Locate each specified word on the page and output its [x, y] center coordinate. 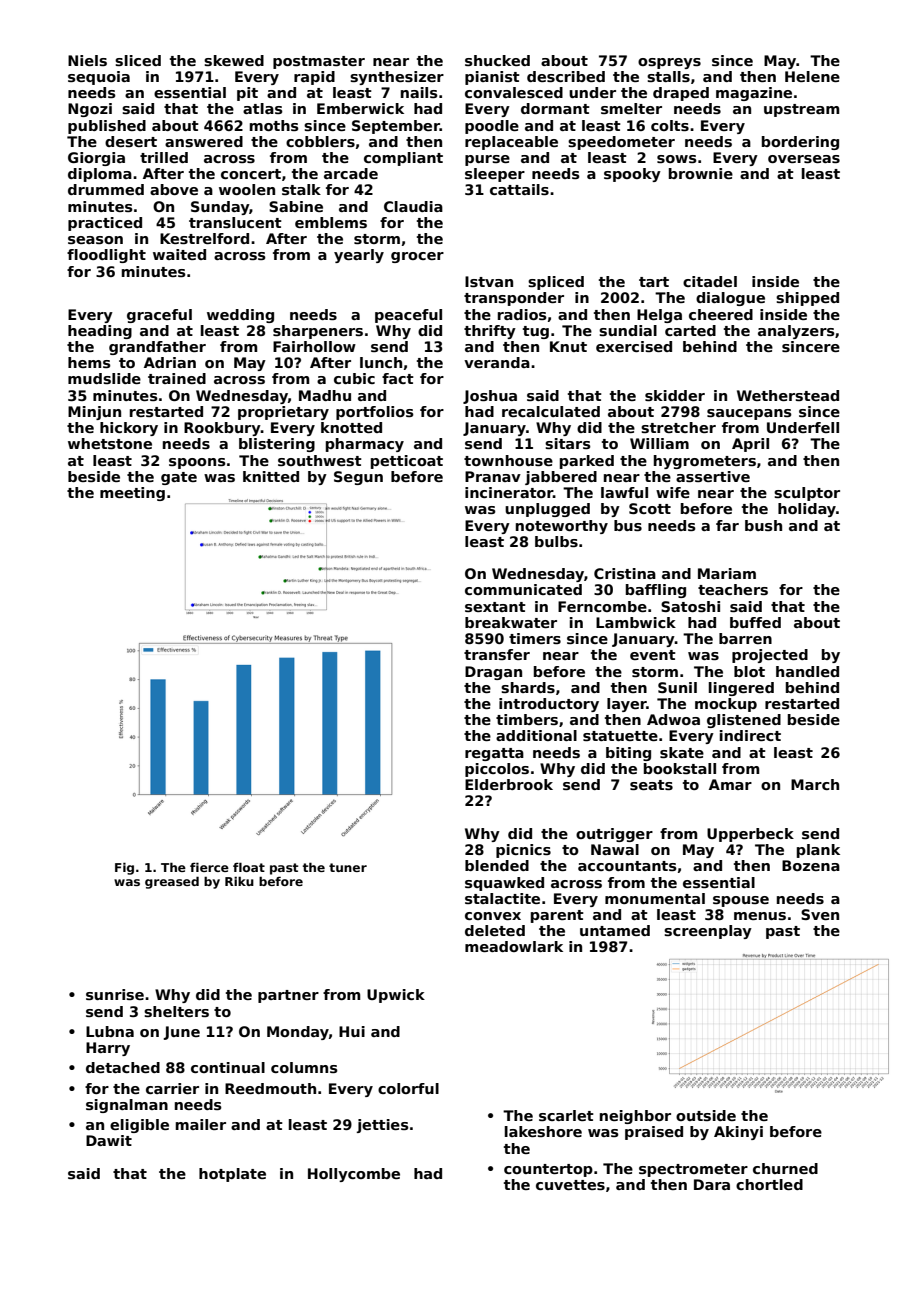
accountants [627, 866]
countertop [548, 1170]
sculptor [807, 494]
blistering [277, 445]
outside [706, 1115]
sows [677, 159]
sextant [495, 607]
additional [536, 735]
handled [807, 671]
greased [172, 882]
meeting [132, 494]
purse [487, 160]
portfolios [375, 413]
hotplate [232, 1175]
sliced [138, 60]
